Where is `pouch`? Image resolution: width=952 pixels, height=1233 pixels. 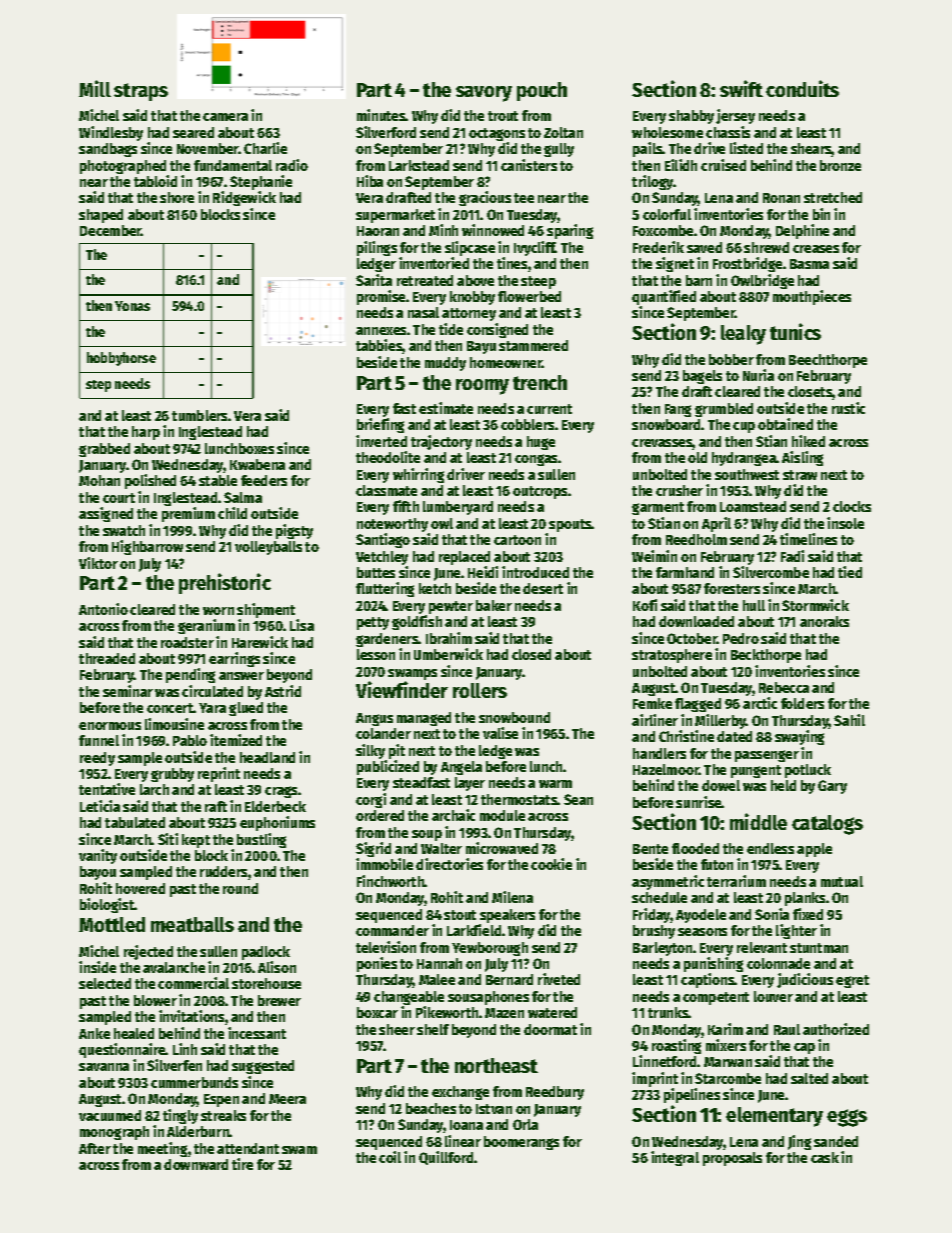 pouch is located at coordinates (542, 91).
